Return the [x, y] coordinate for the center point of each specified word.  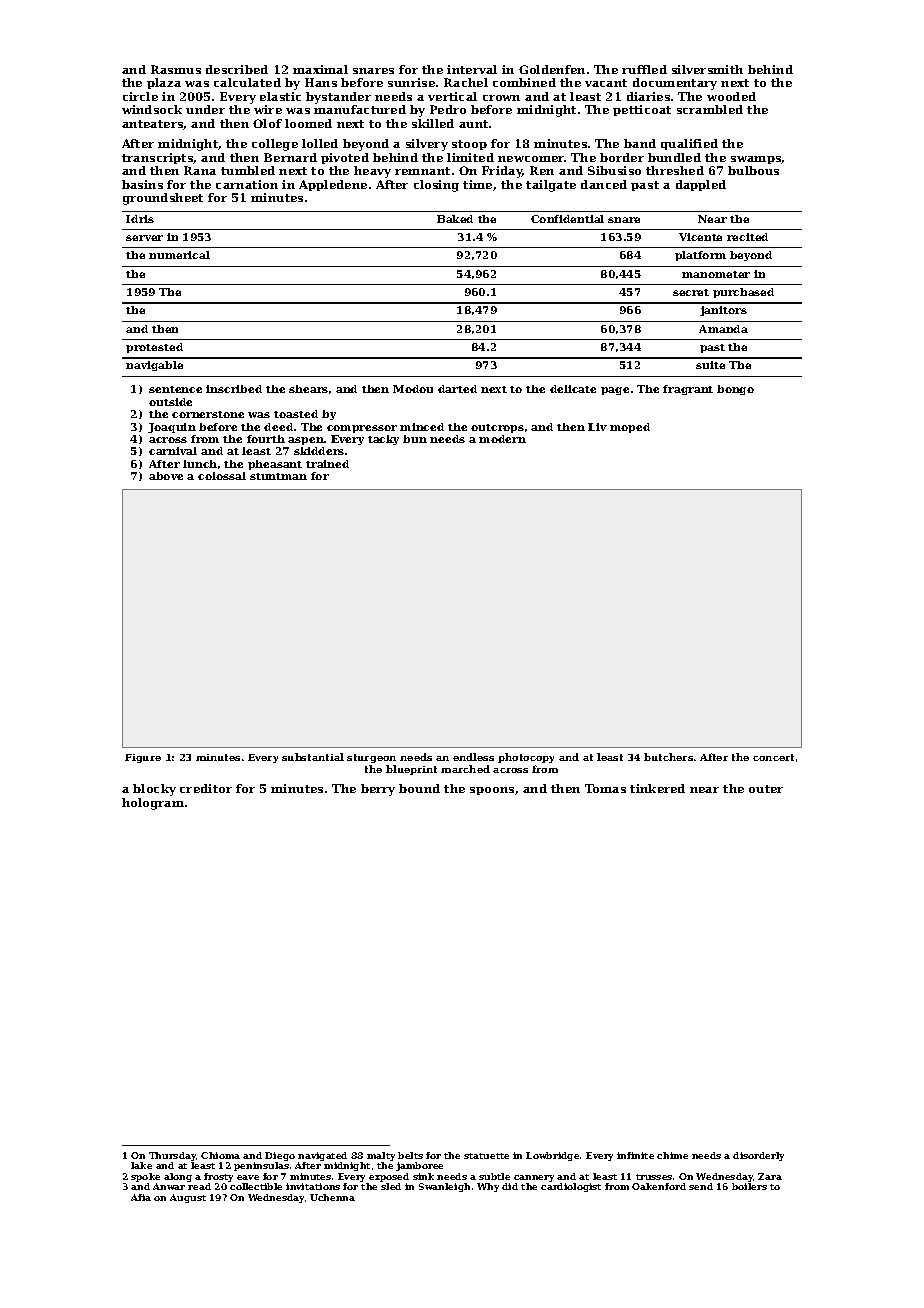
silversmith [707, 69]
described [237, 69]
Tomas [605, 788]
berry [378, 790]
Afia [141, 1197]
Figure [143, 758]
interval [472, 69]
